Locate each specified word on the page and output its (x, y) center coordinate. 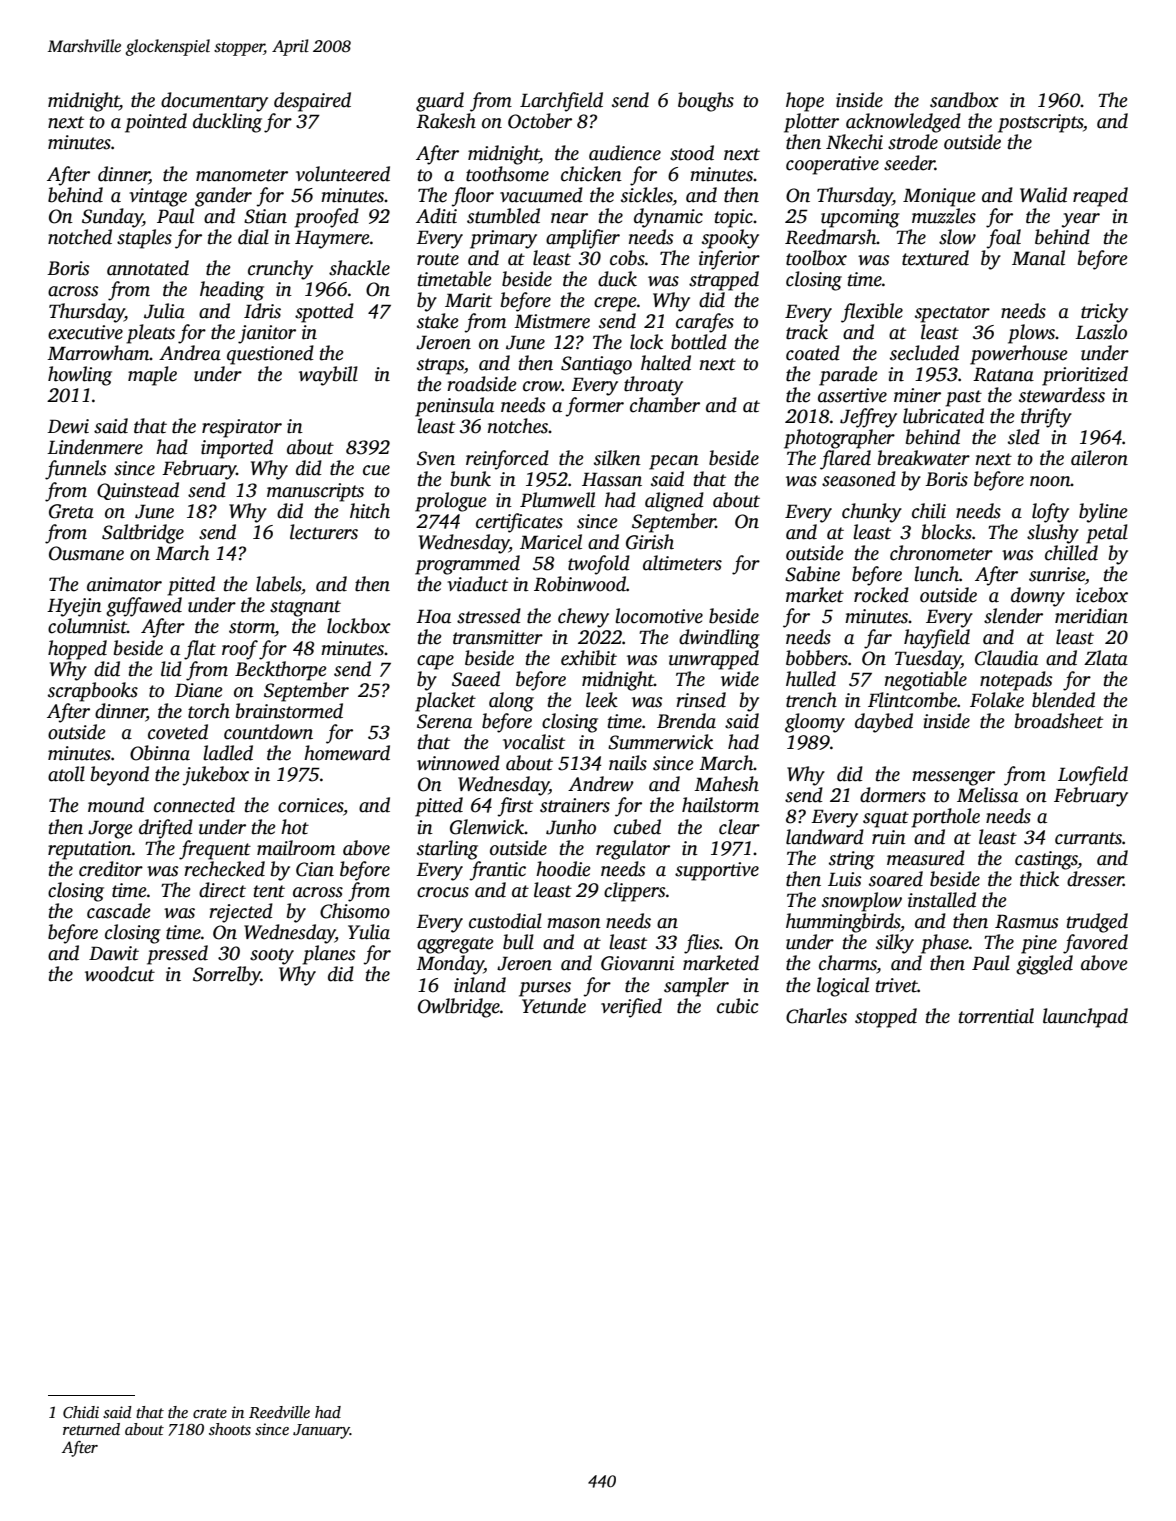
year (1081, 220)
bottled (699, 342)
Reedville (279, 1412)
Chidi (81, 1412)
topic (734, 218)
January (321, 1431)
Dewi (68, 426)
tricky (1104, 313)
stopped (886, 1018)
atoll (66, 774)
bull (518, 942)
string (852, 860)
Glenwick (487, 827)
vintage (158, 197)
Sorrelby (227, 976)
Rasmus (1027, 921)
